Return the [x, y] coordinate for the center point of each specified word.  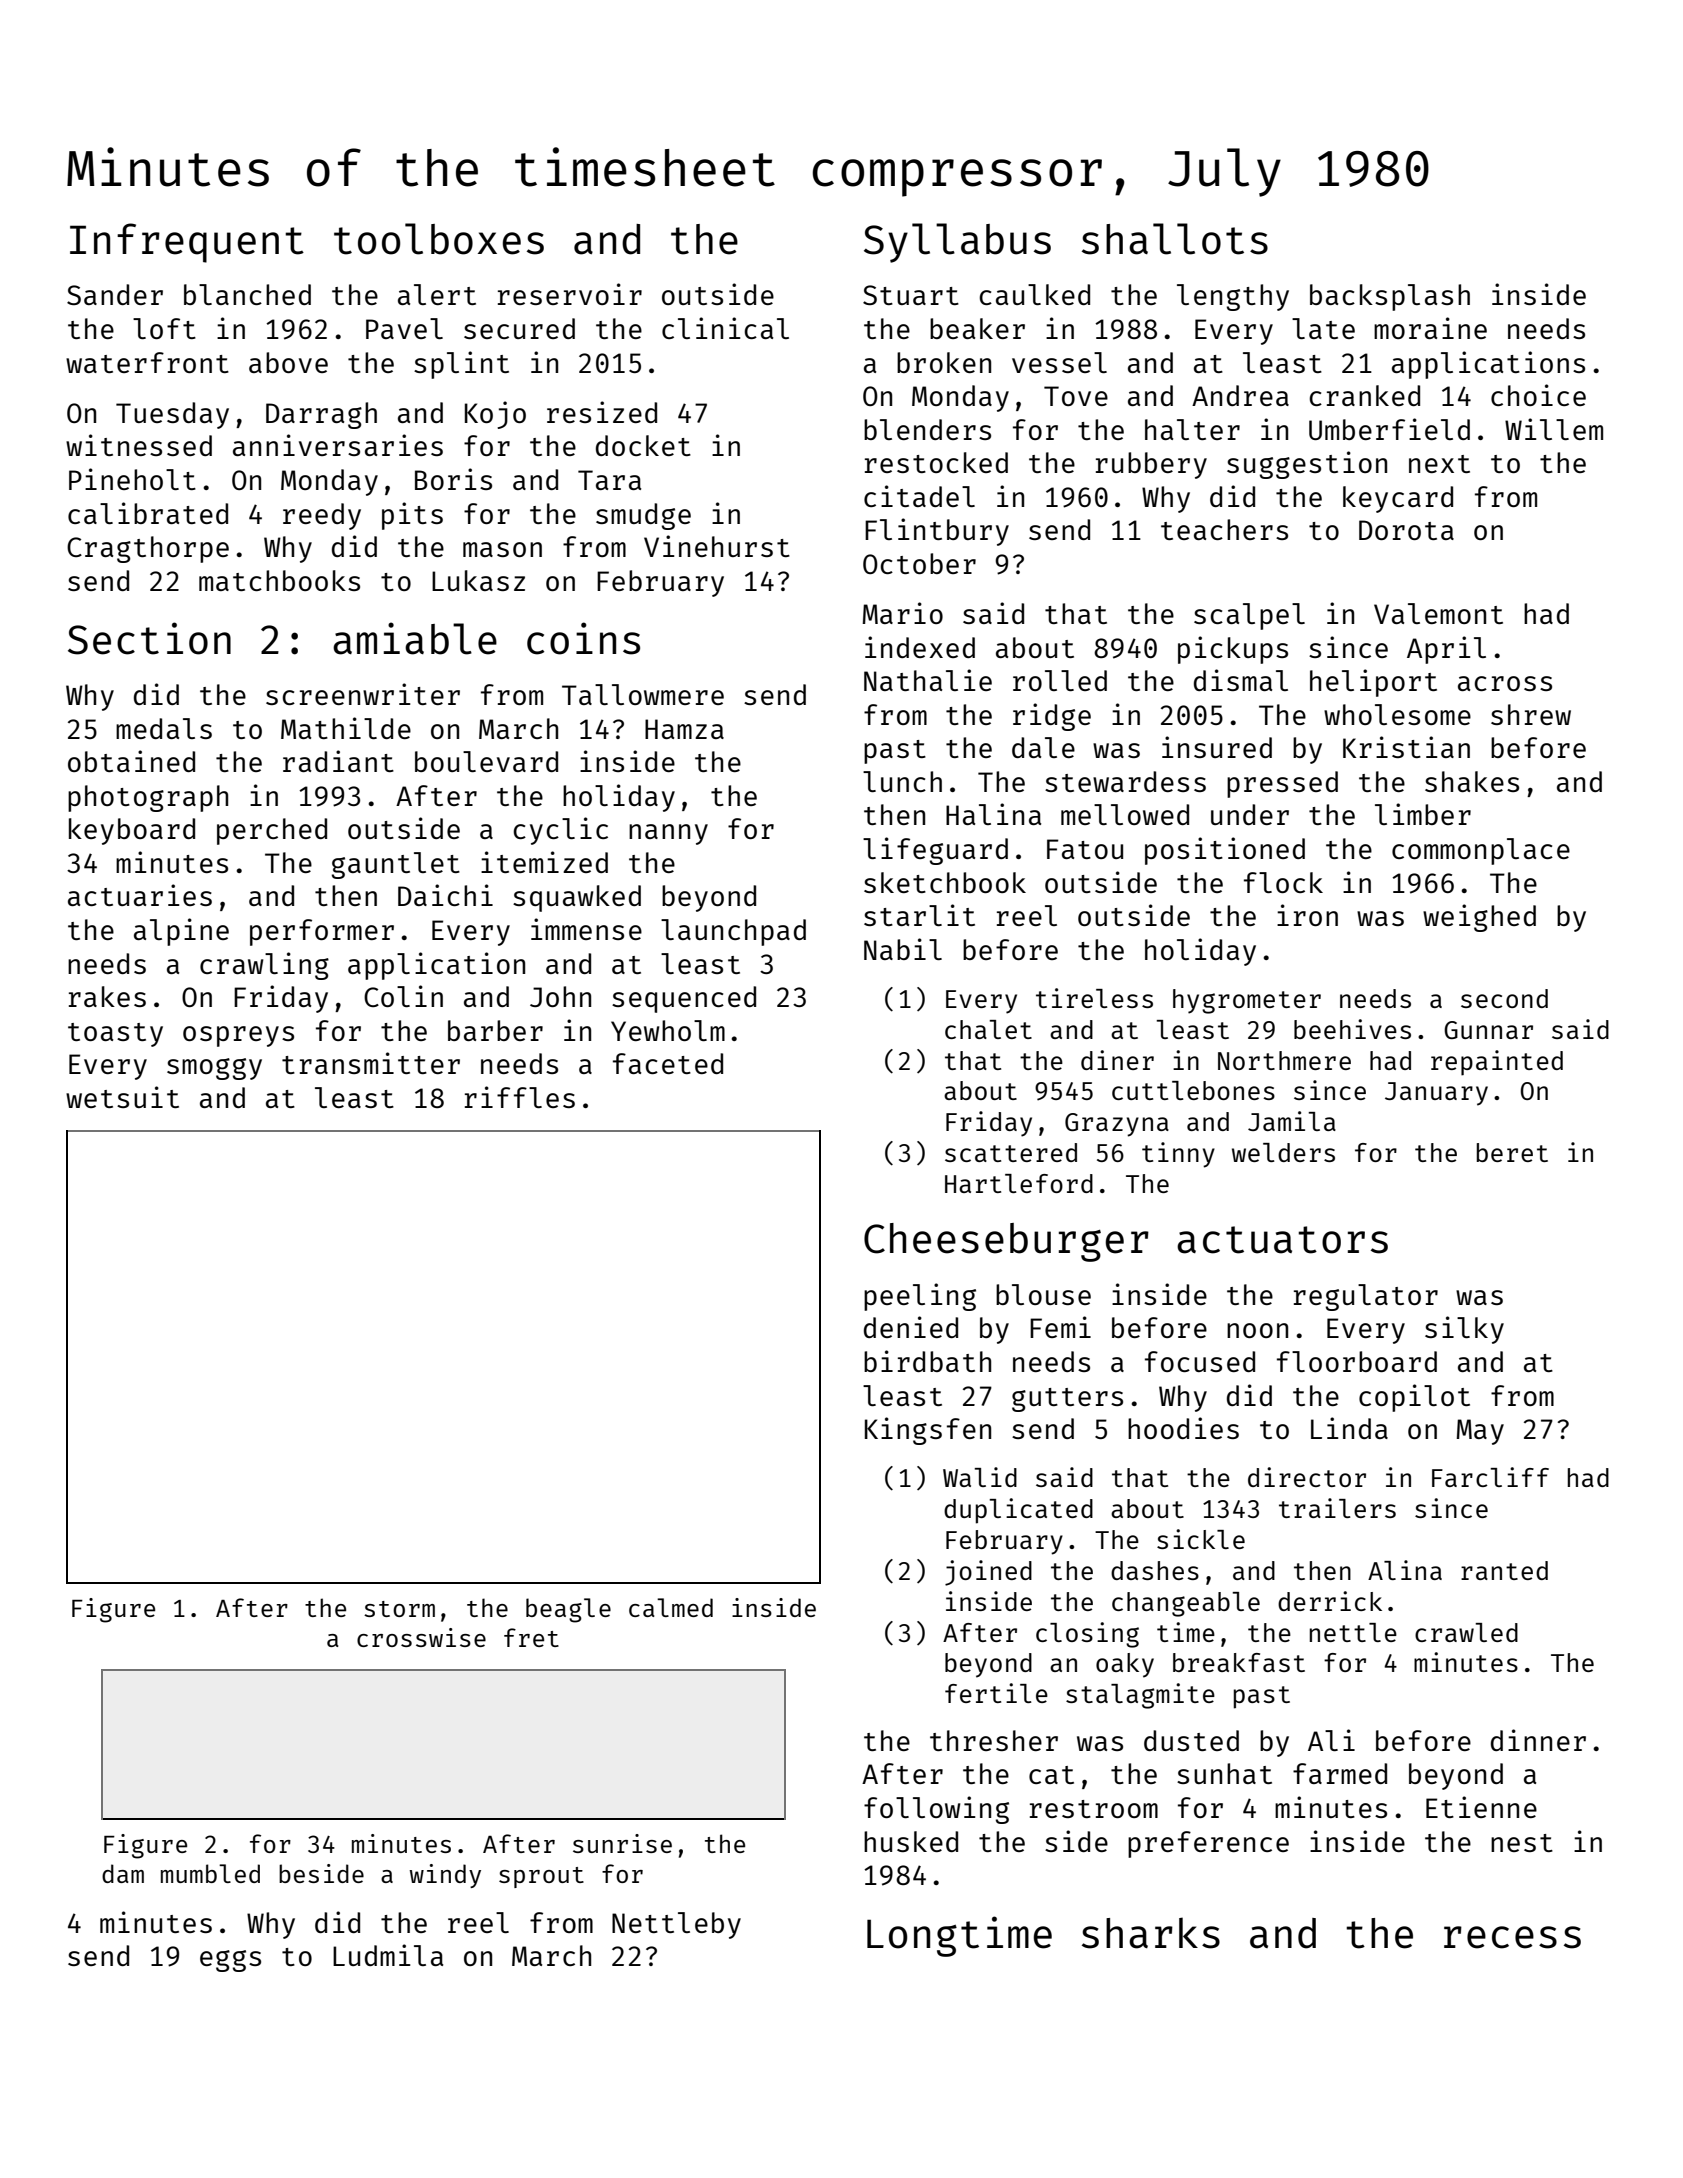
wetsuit [122, 1097]
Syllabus [957, 243]
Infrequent [187, 243]
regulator [1366, 1297]
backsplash [1390, 297]
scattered [1011, 1152]
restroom [1094, 1809]
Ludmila [388, 1955]
